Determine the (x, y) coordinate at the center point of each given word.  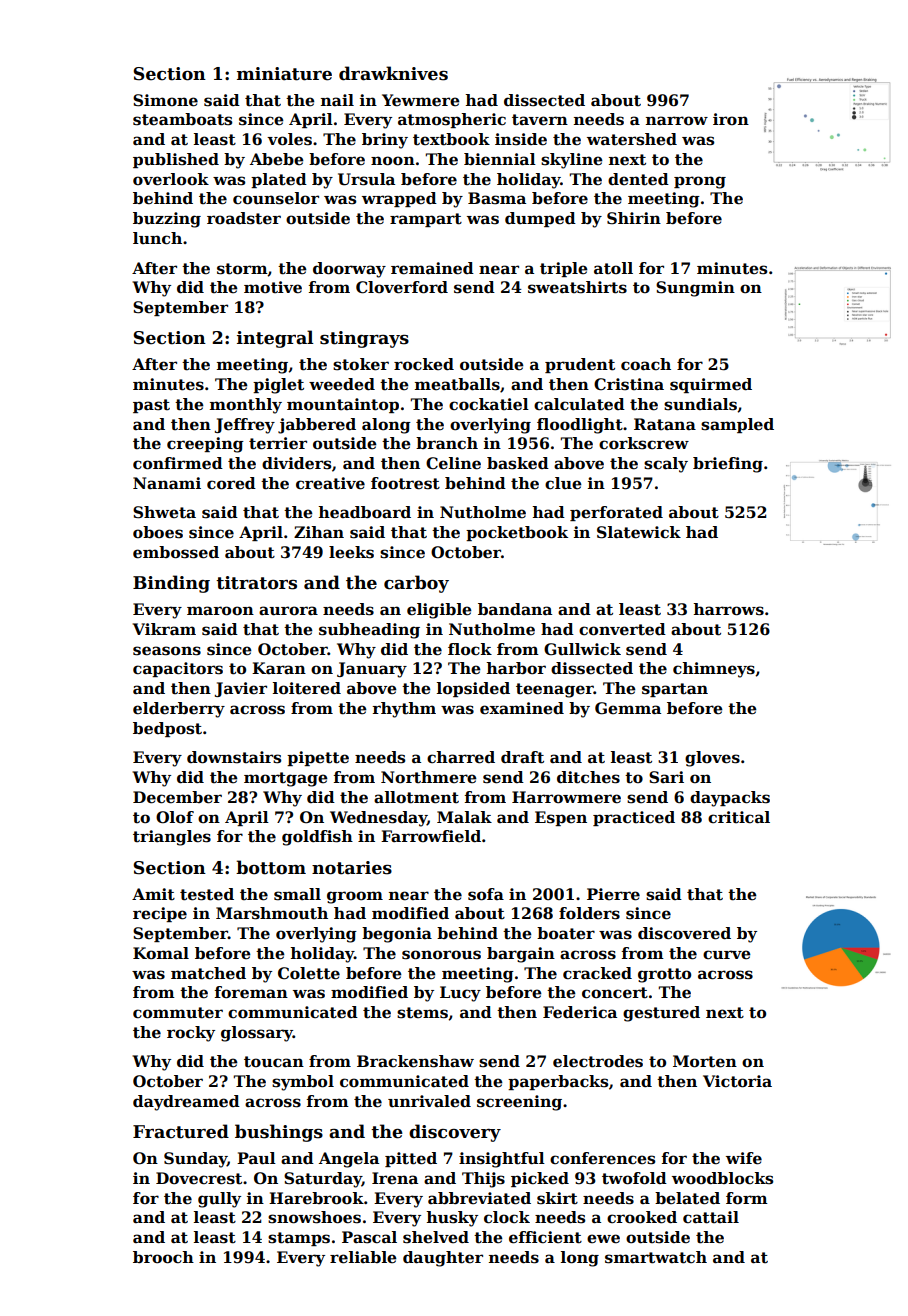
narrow (677, 121)
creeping (205, 445)
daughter (443, 1259)
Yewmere (421, 100)
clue (563, 483)
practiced (634, 818)
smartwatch (656, 1257)
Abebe (277, 159)
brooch (163, 1257)
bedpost (167, 729)
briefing (728, 465)
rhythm (404, 710)
